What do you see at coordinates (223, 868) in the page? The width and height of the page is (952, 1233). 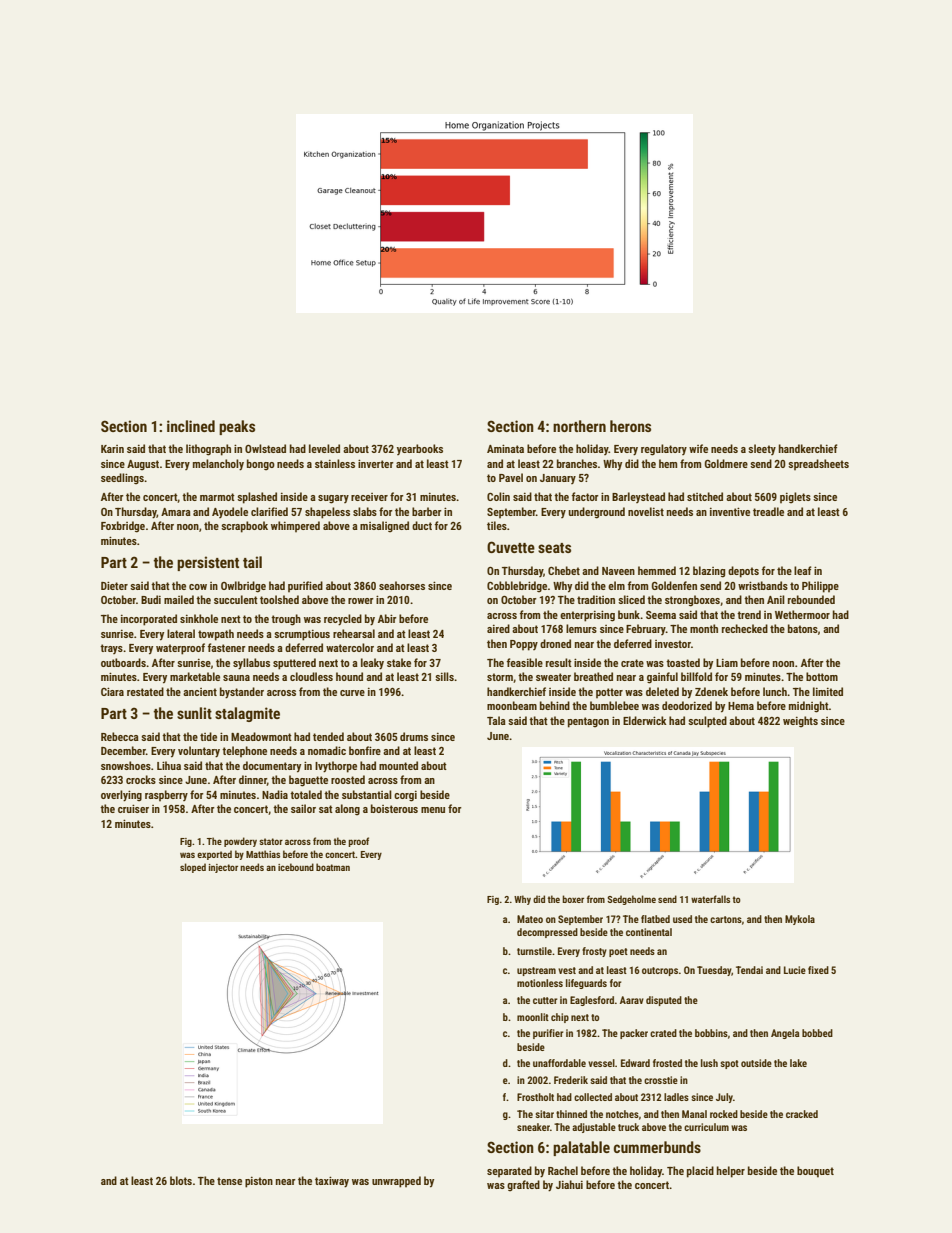 I see `injector` at bounding box center [223, 868].
